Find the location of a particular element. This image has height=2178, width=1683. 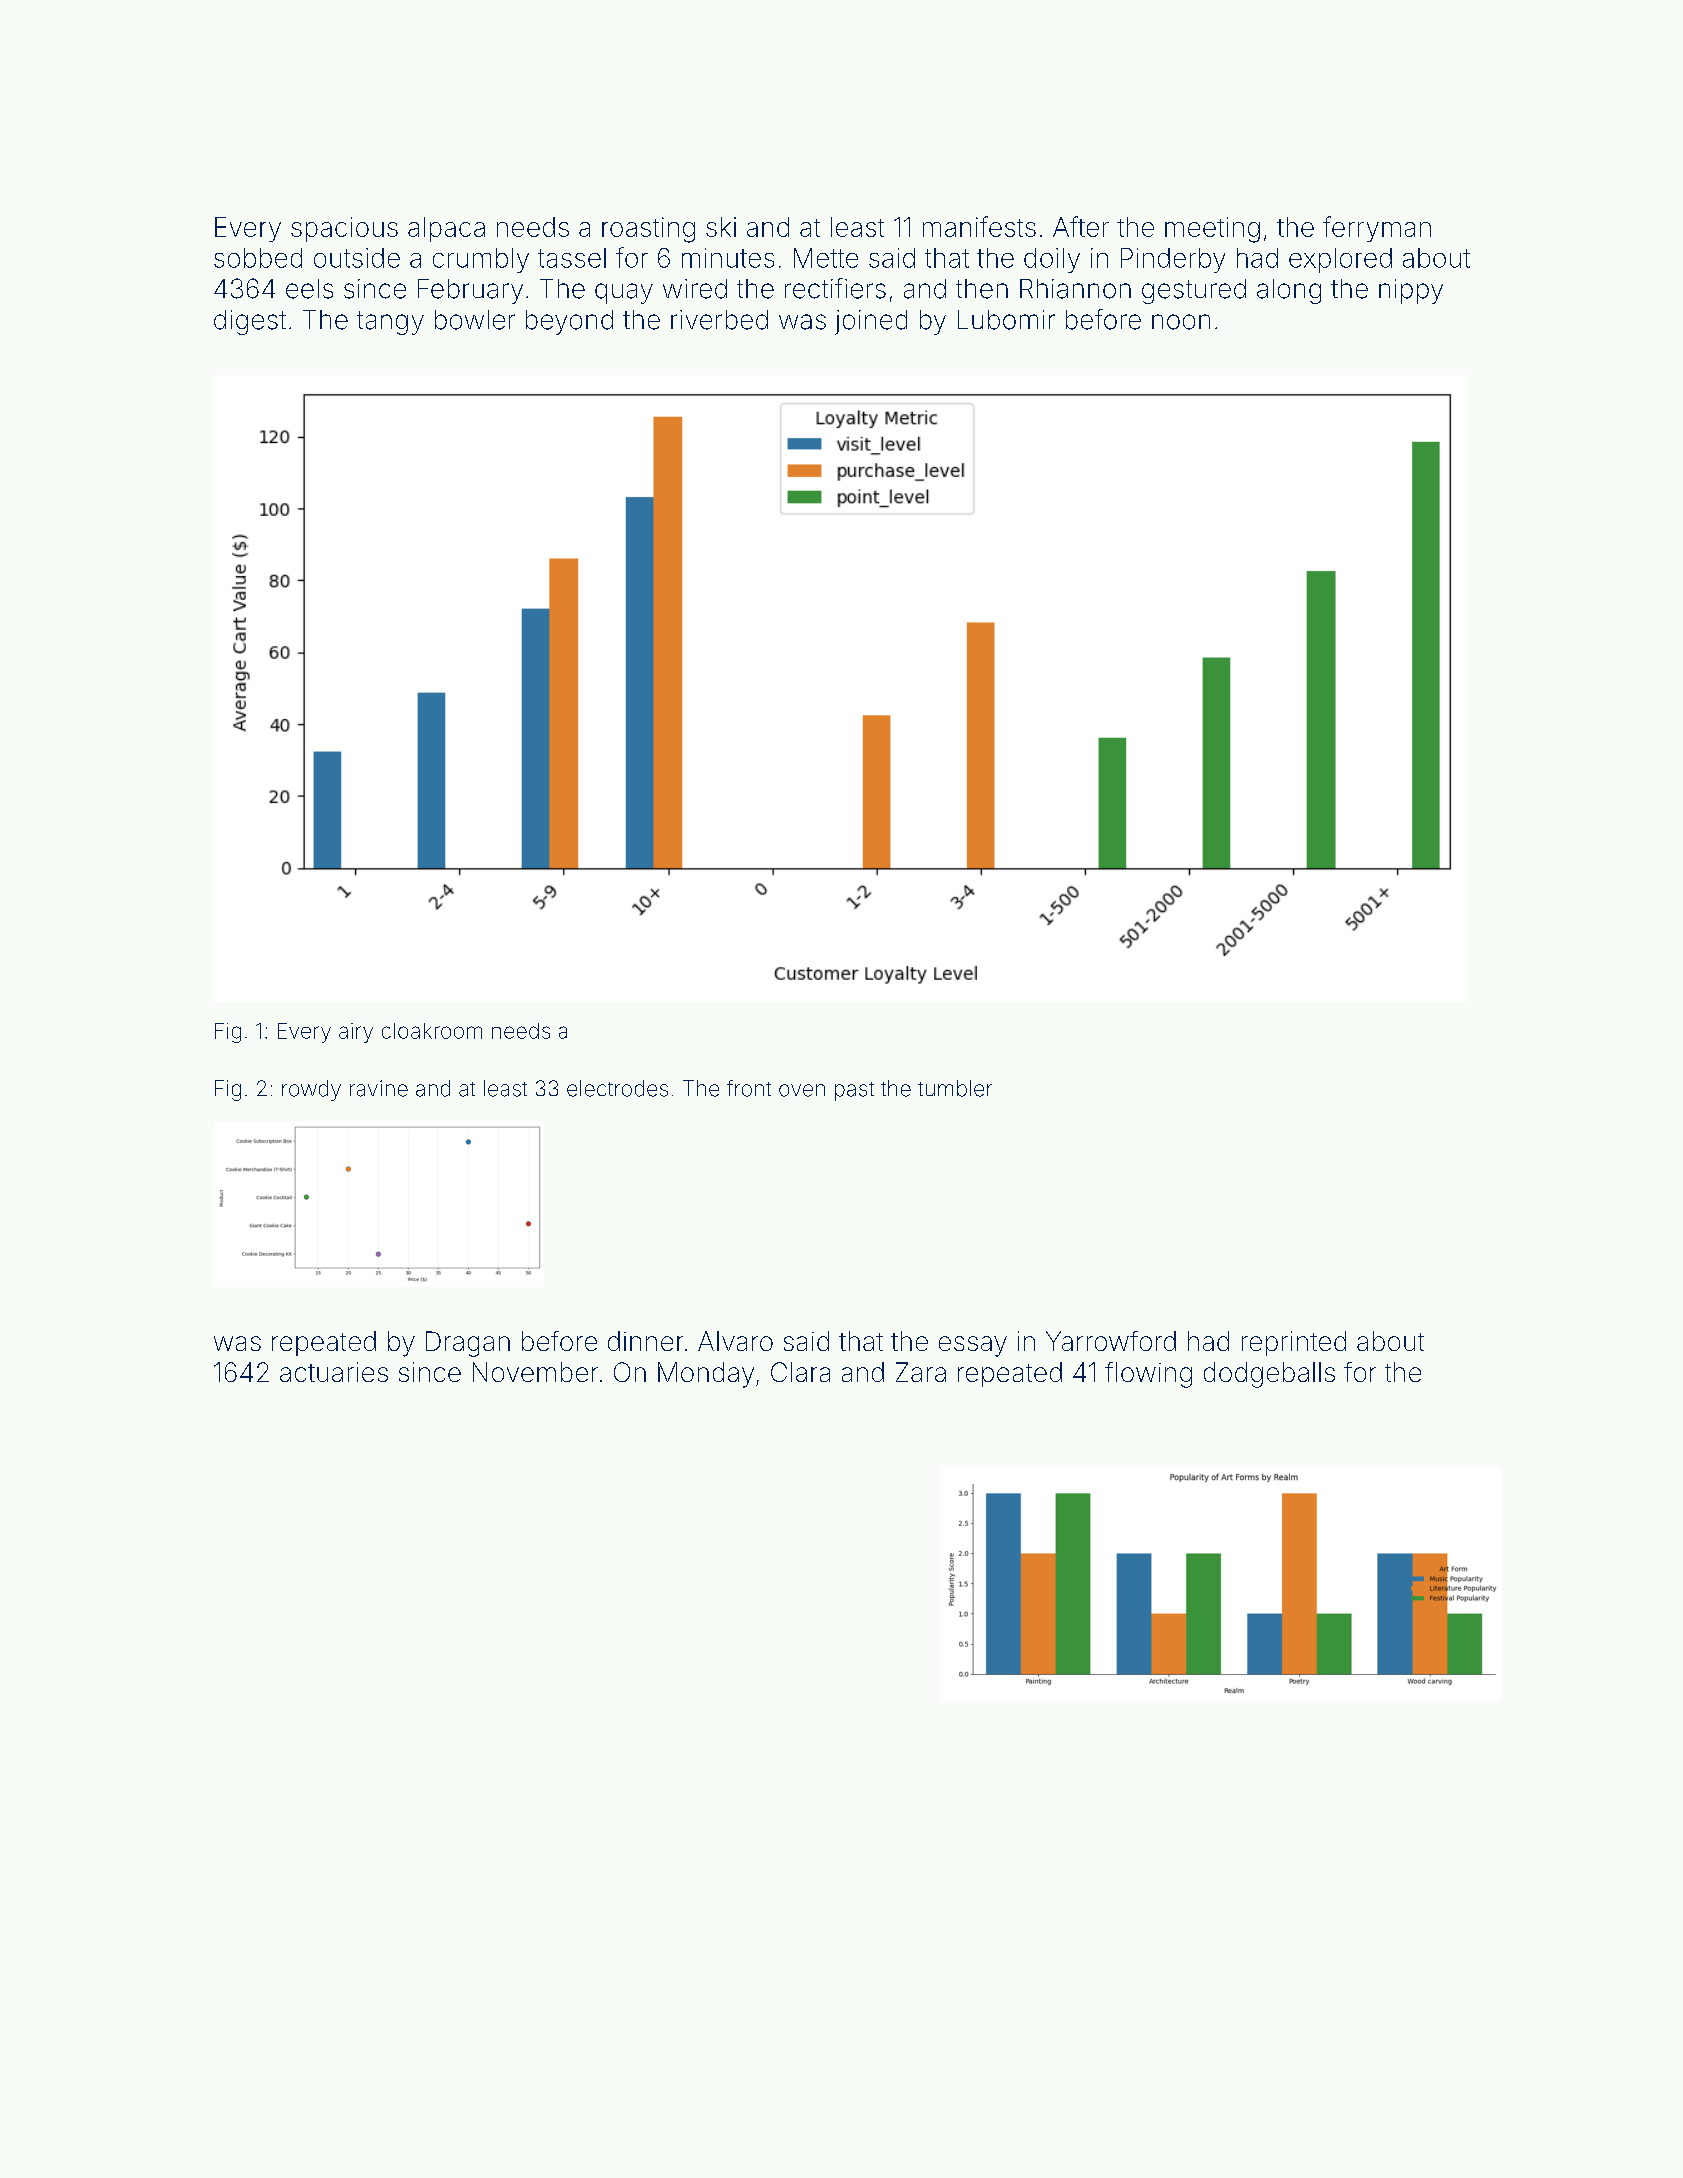

noon is located at coordinates (1181, 322).
